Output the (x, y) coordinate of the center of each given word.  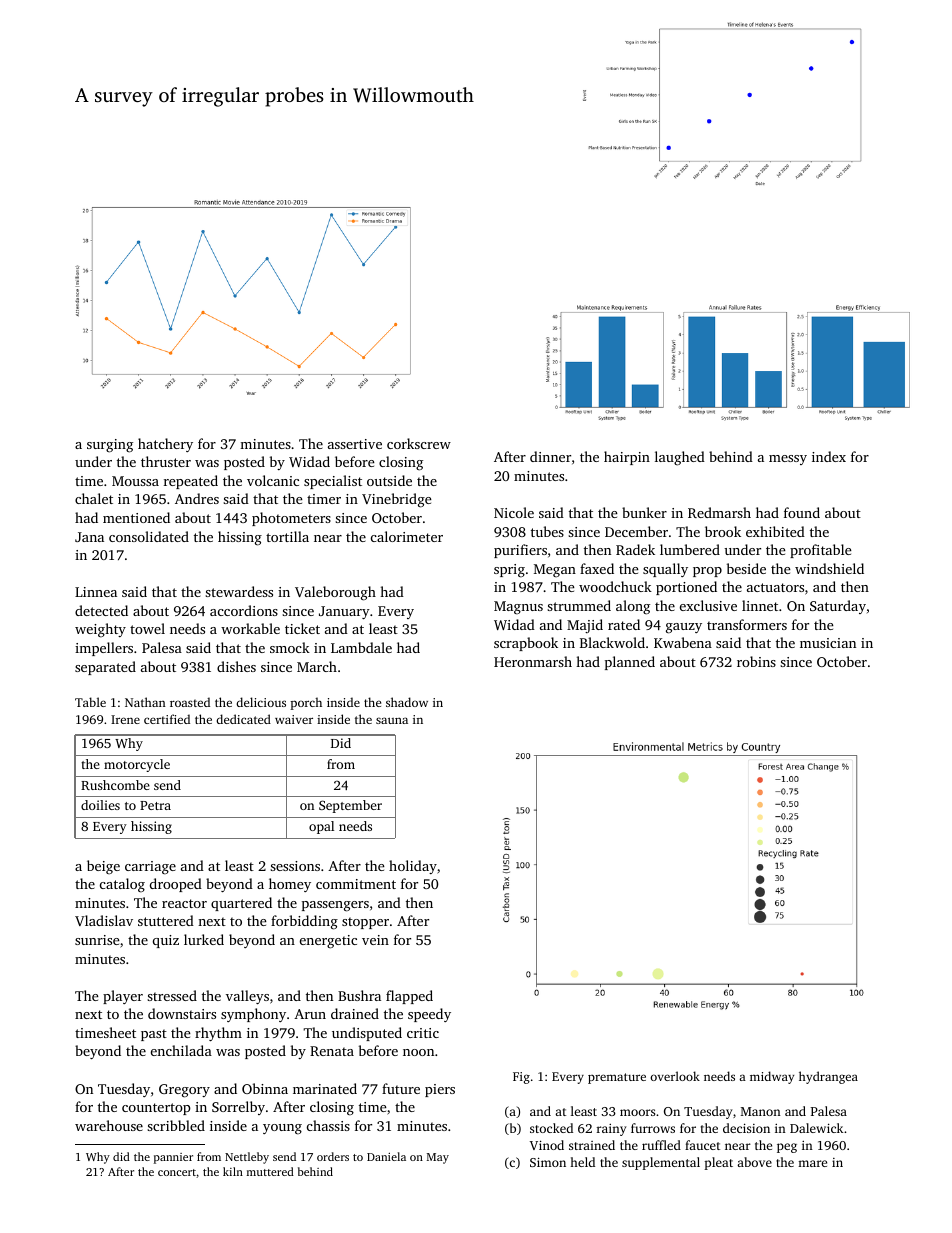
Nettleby (247, 1158)
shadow (407, 702)
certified (167, 719)
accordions (244, 610)
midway (772, 1077)
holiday (413, 867)
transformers (747, 624)
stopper (365, 923)
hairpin (627, 458)
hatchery (165, 445)
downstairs (182, 1013)
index (829, 456)
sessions (295, 866)
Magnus (518, 608)
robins (756, 661)
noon (418, 1052)
